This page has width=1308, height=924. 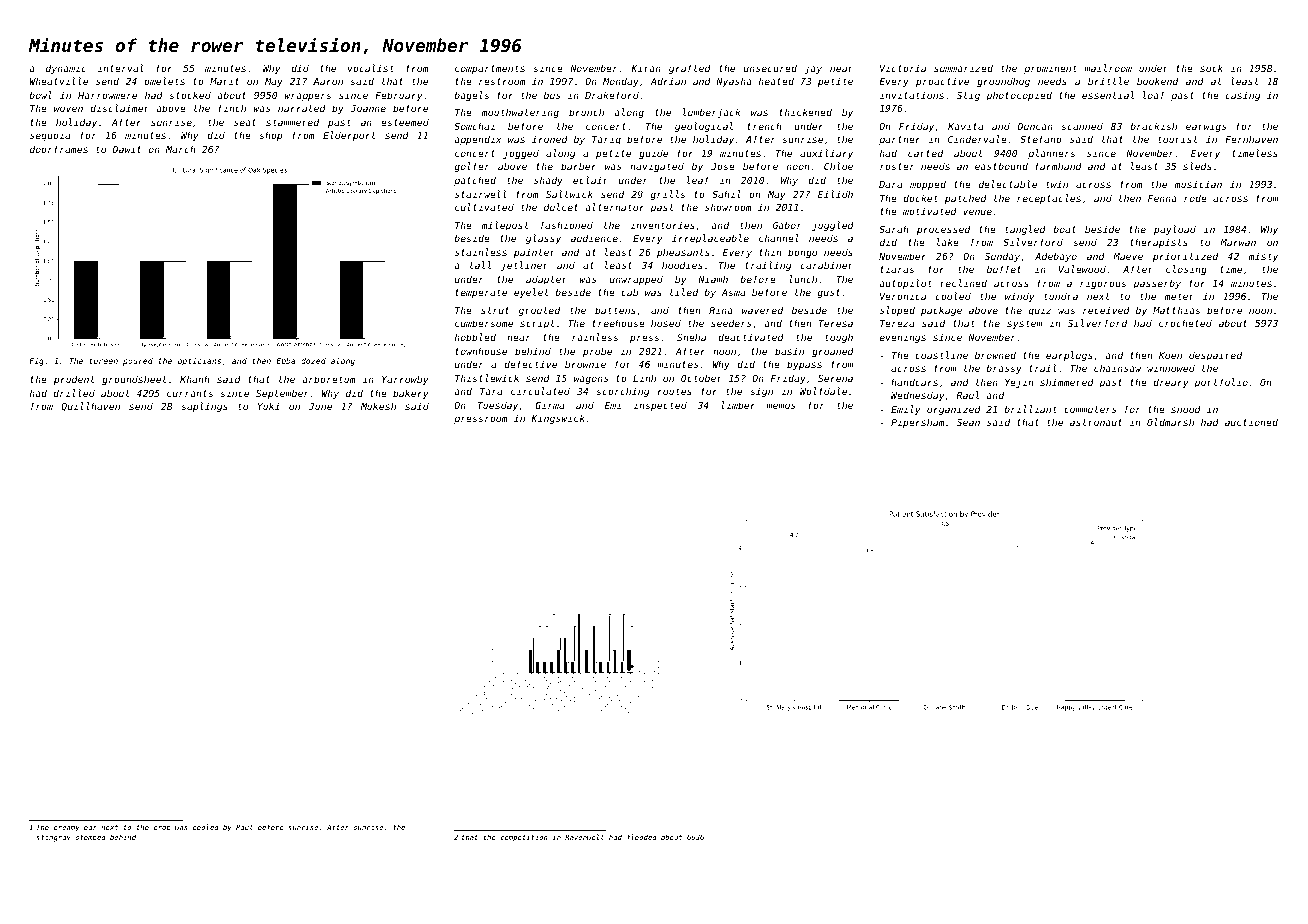 What do you see at coordinates (579, 166) in the page?
I see `barber` at bounding box center [579, 166].
